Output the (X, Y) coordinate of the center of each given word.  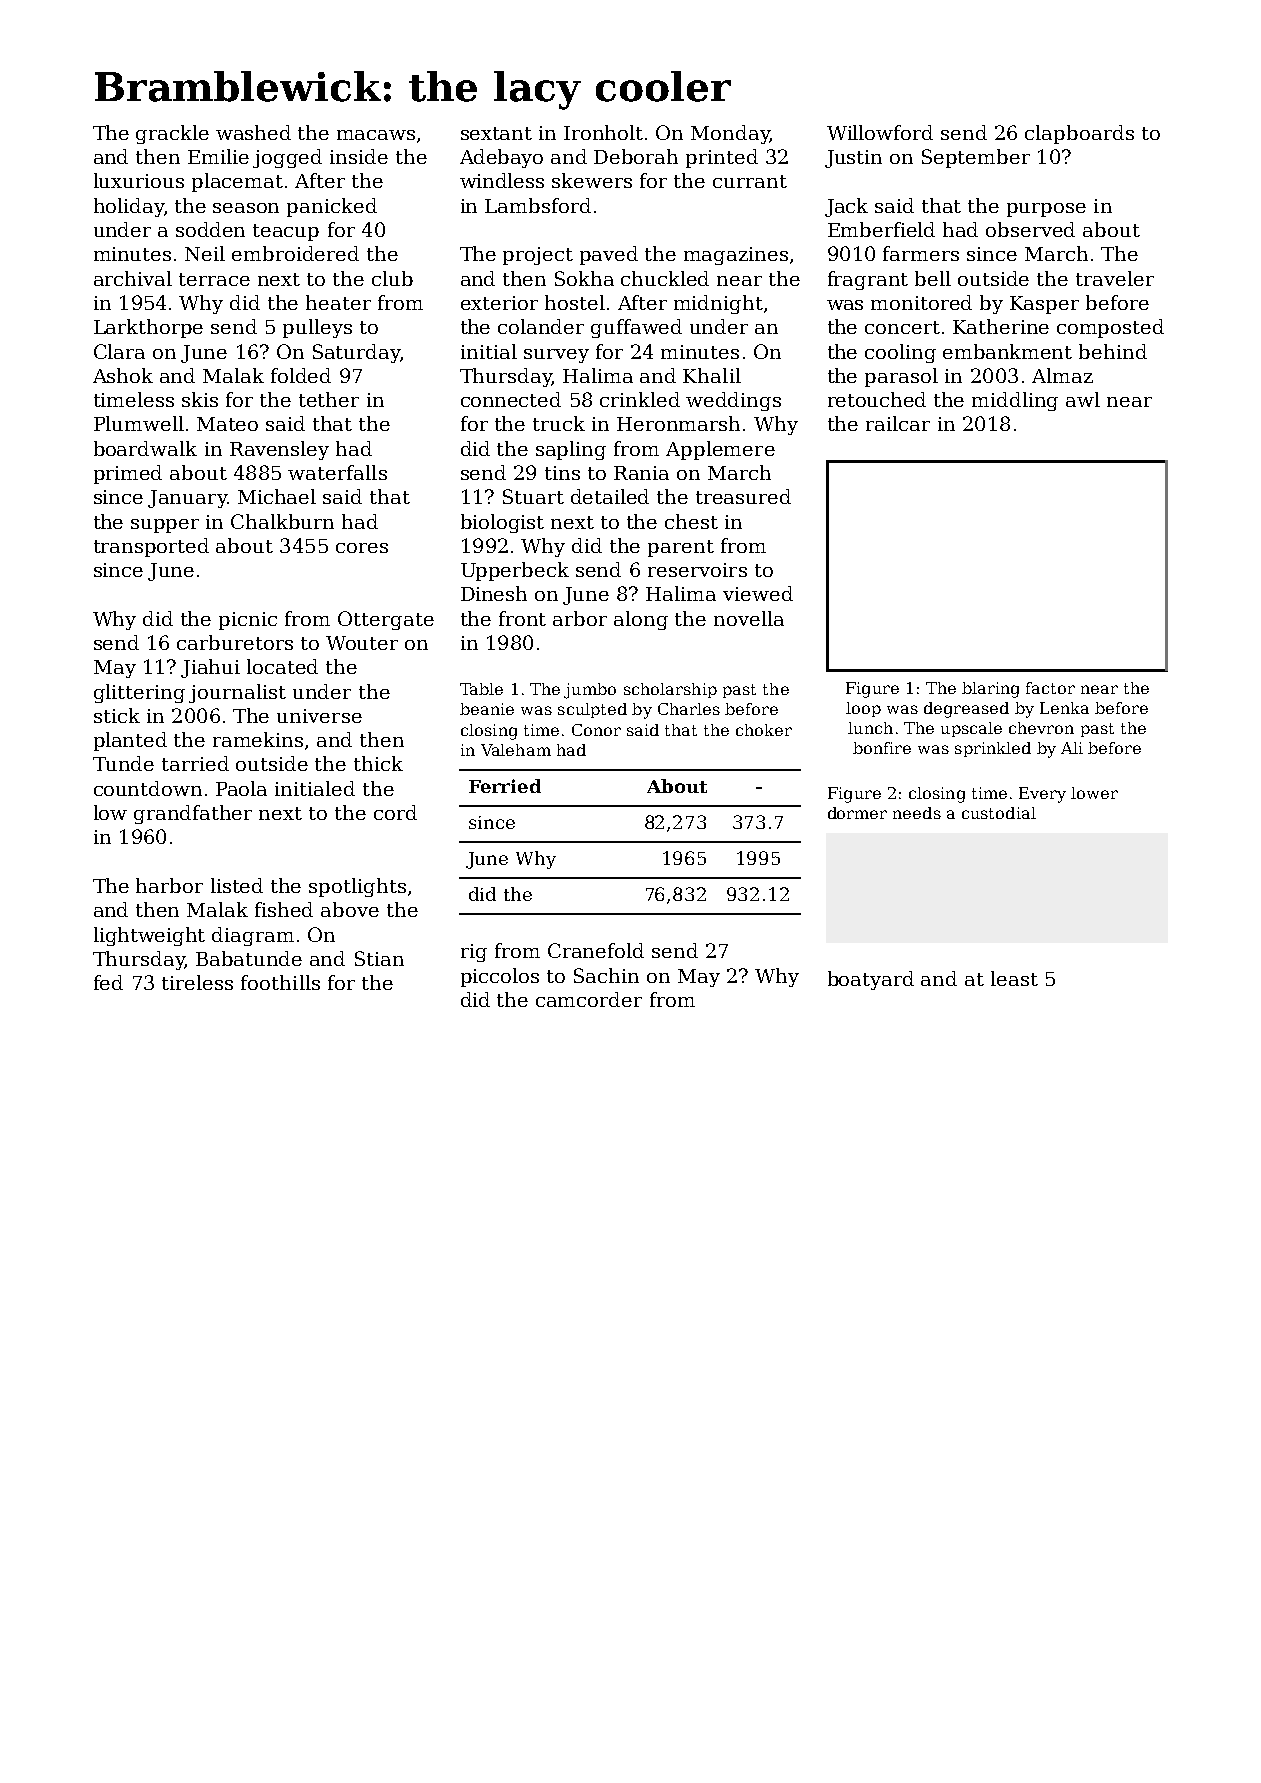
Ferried (505, 786)
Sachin (606, 975)
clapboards (1079, 134)
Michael (277, 496)
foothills (280, 982)
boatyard (871, 980)
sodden (210, 229)
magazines (736, 256)
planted (130, 741)
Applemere (720, 450)
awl (1083, 399)
